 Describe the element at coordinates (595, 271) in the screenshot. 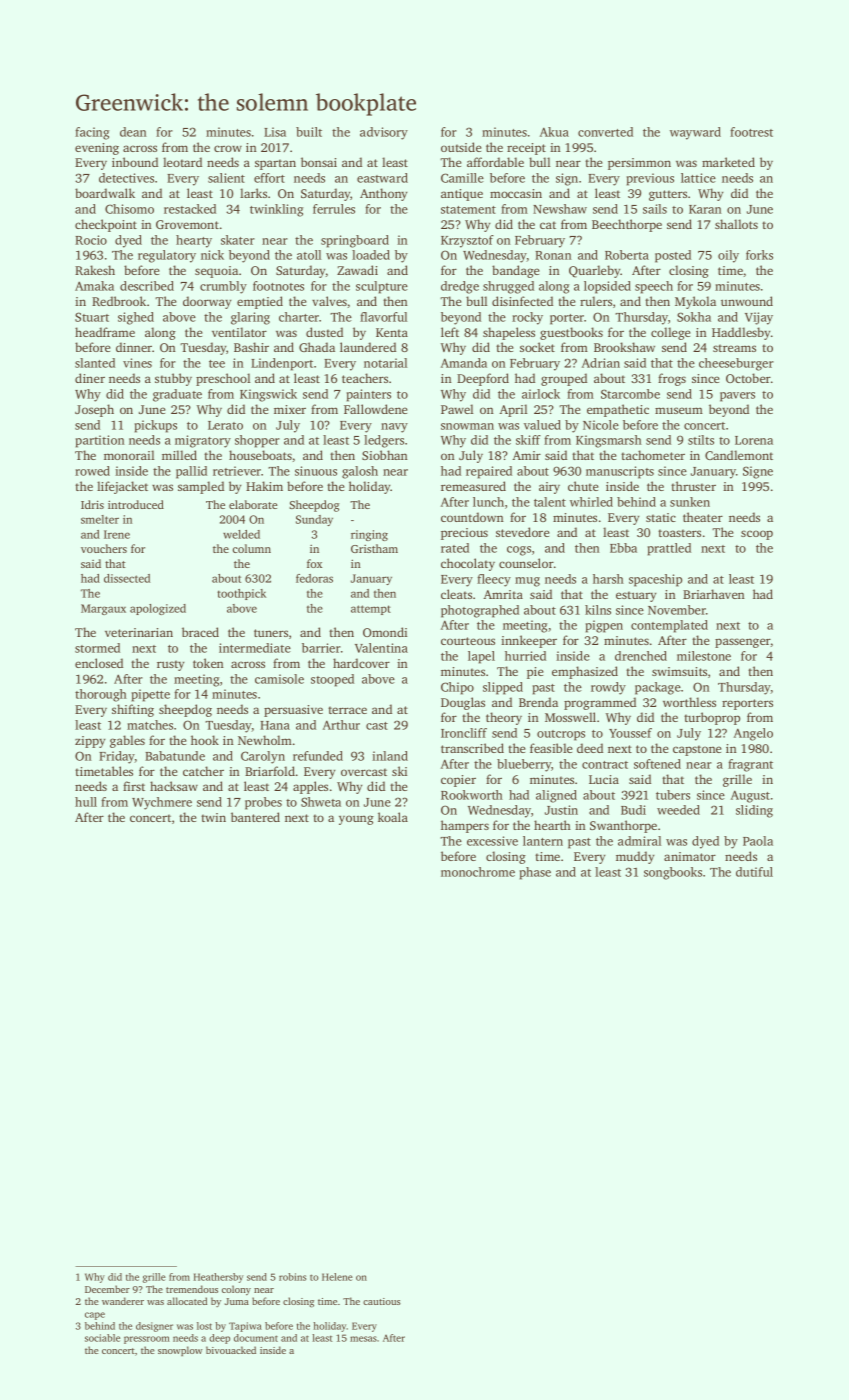

I see `Quarleby` at that location.
